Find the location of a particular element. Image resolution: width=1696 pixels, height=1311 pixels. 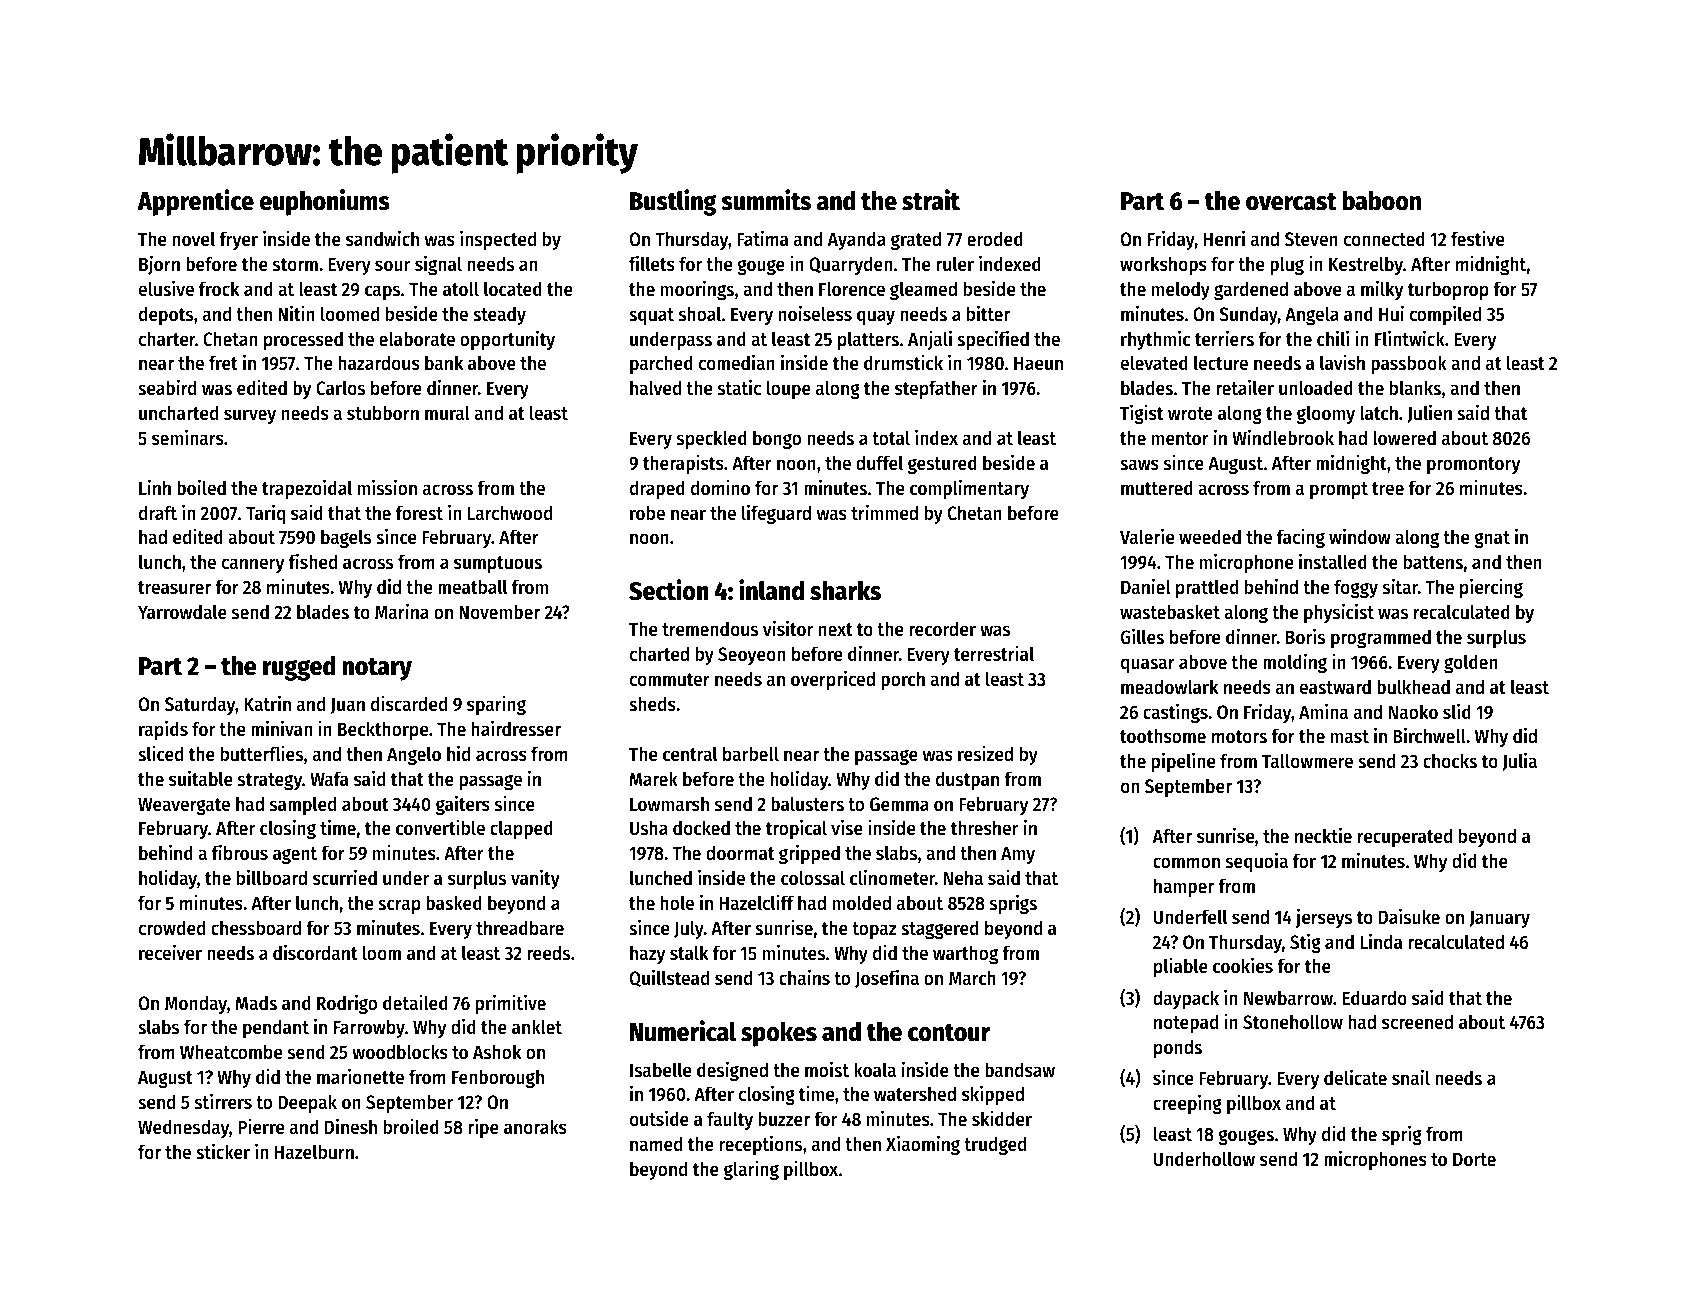

sumptuous is located at coordinates (498, 564).
